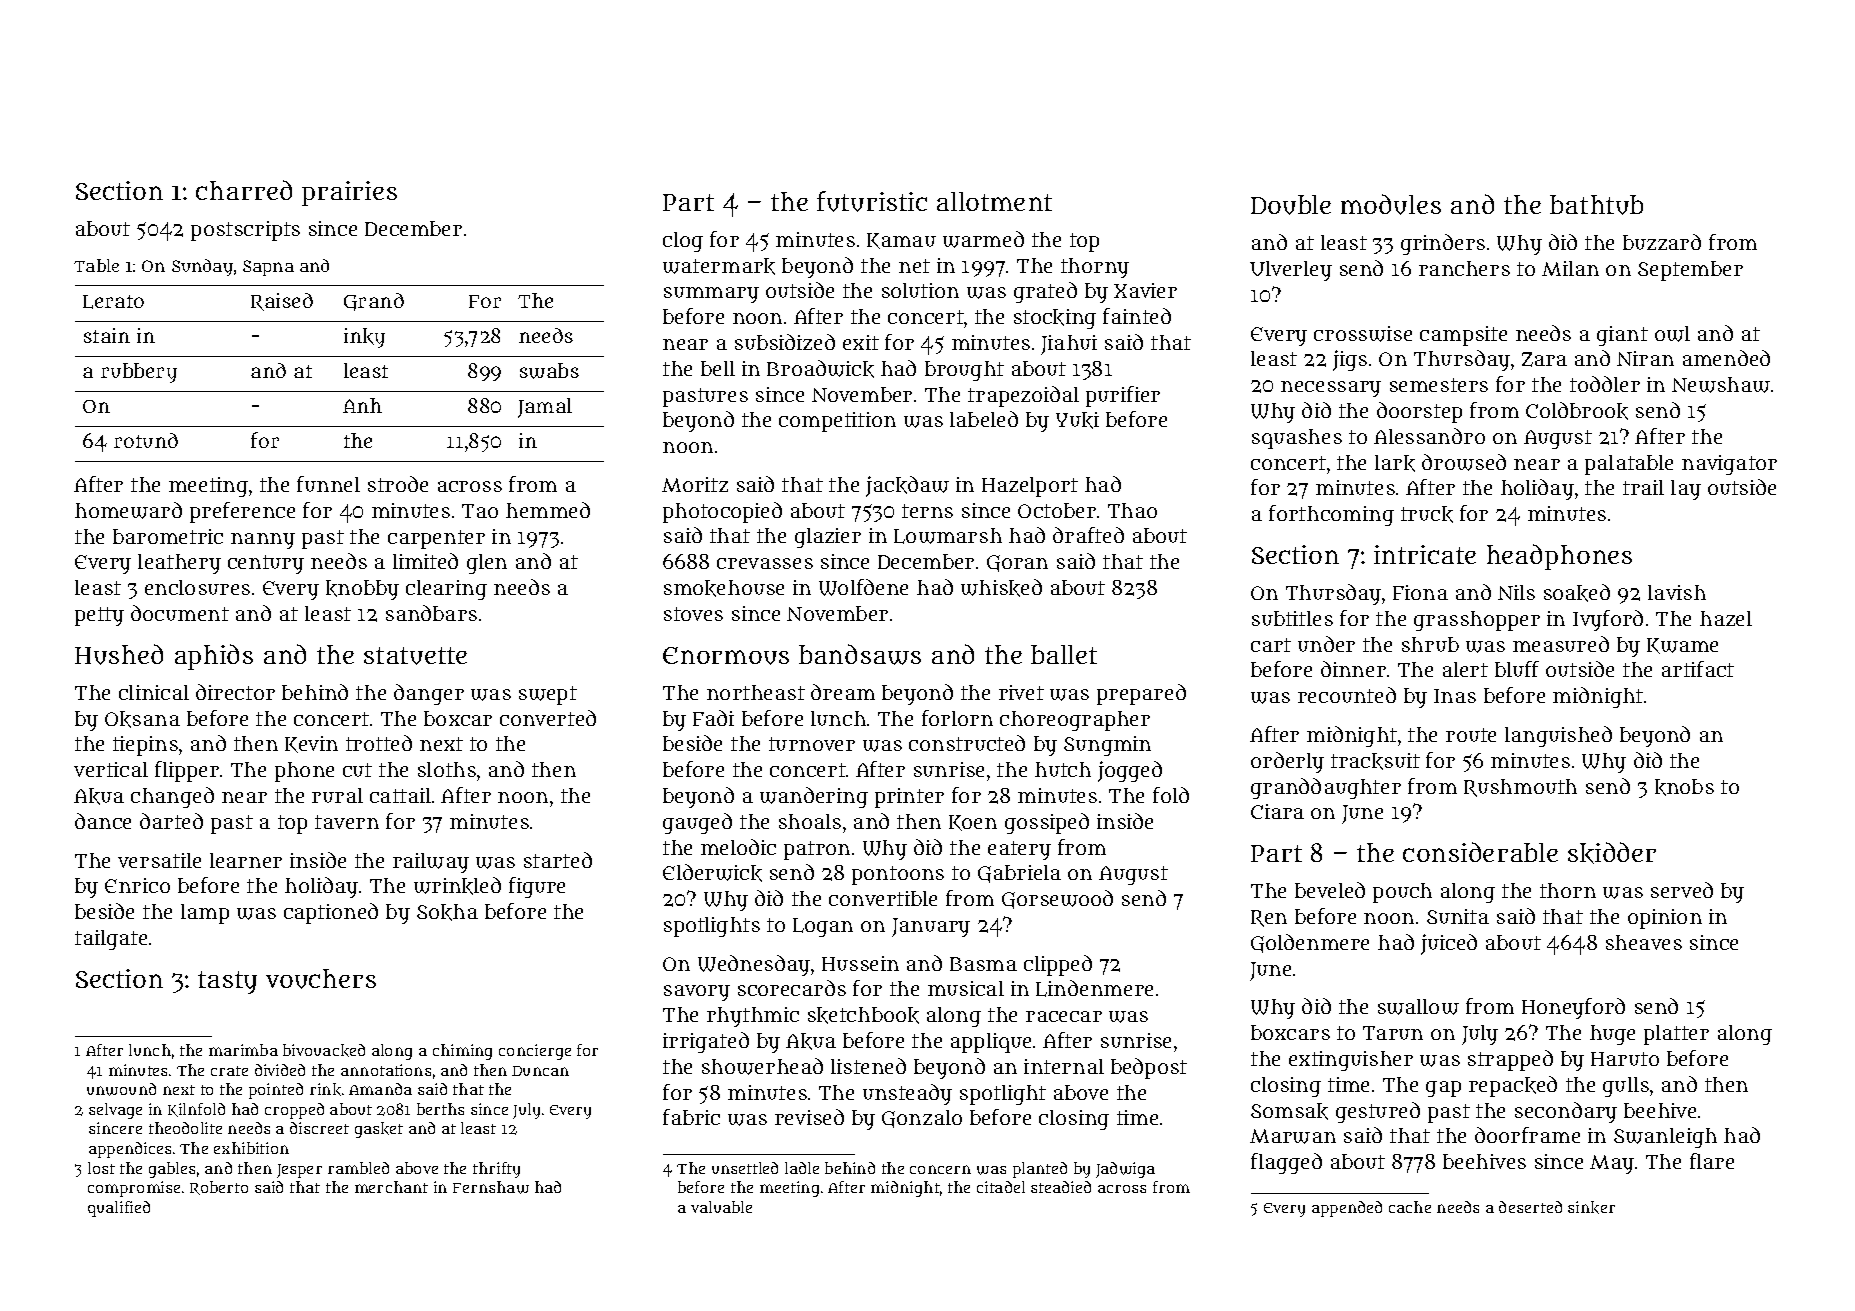  Describe the element at coordinates (931, 927) in the screenshot. I see `January` at that location.
